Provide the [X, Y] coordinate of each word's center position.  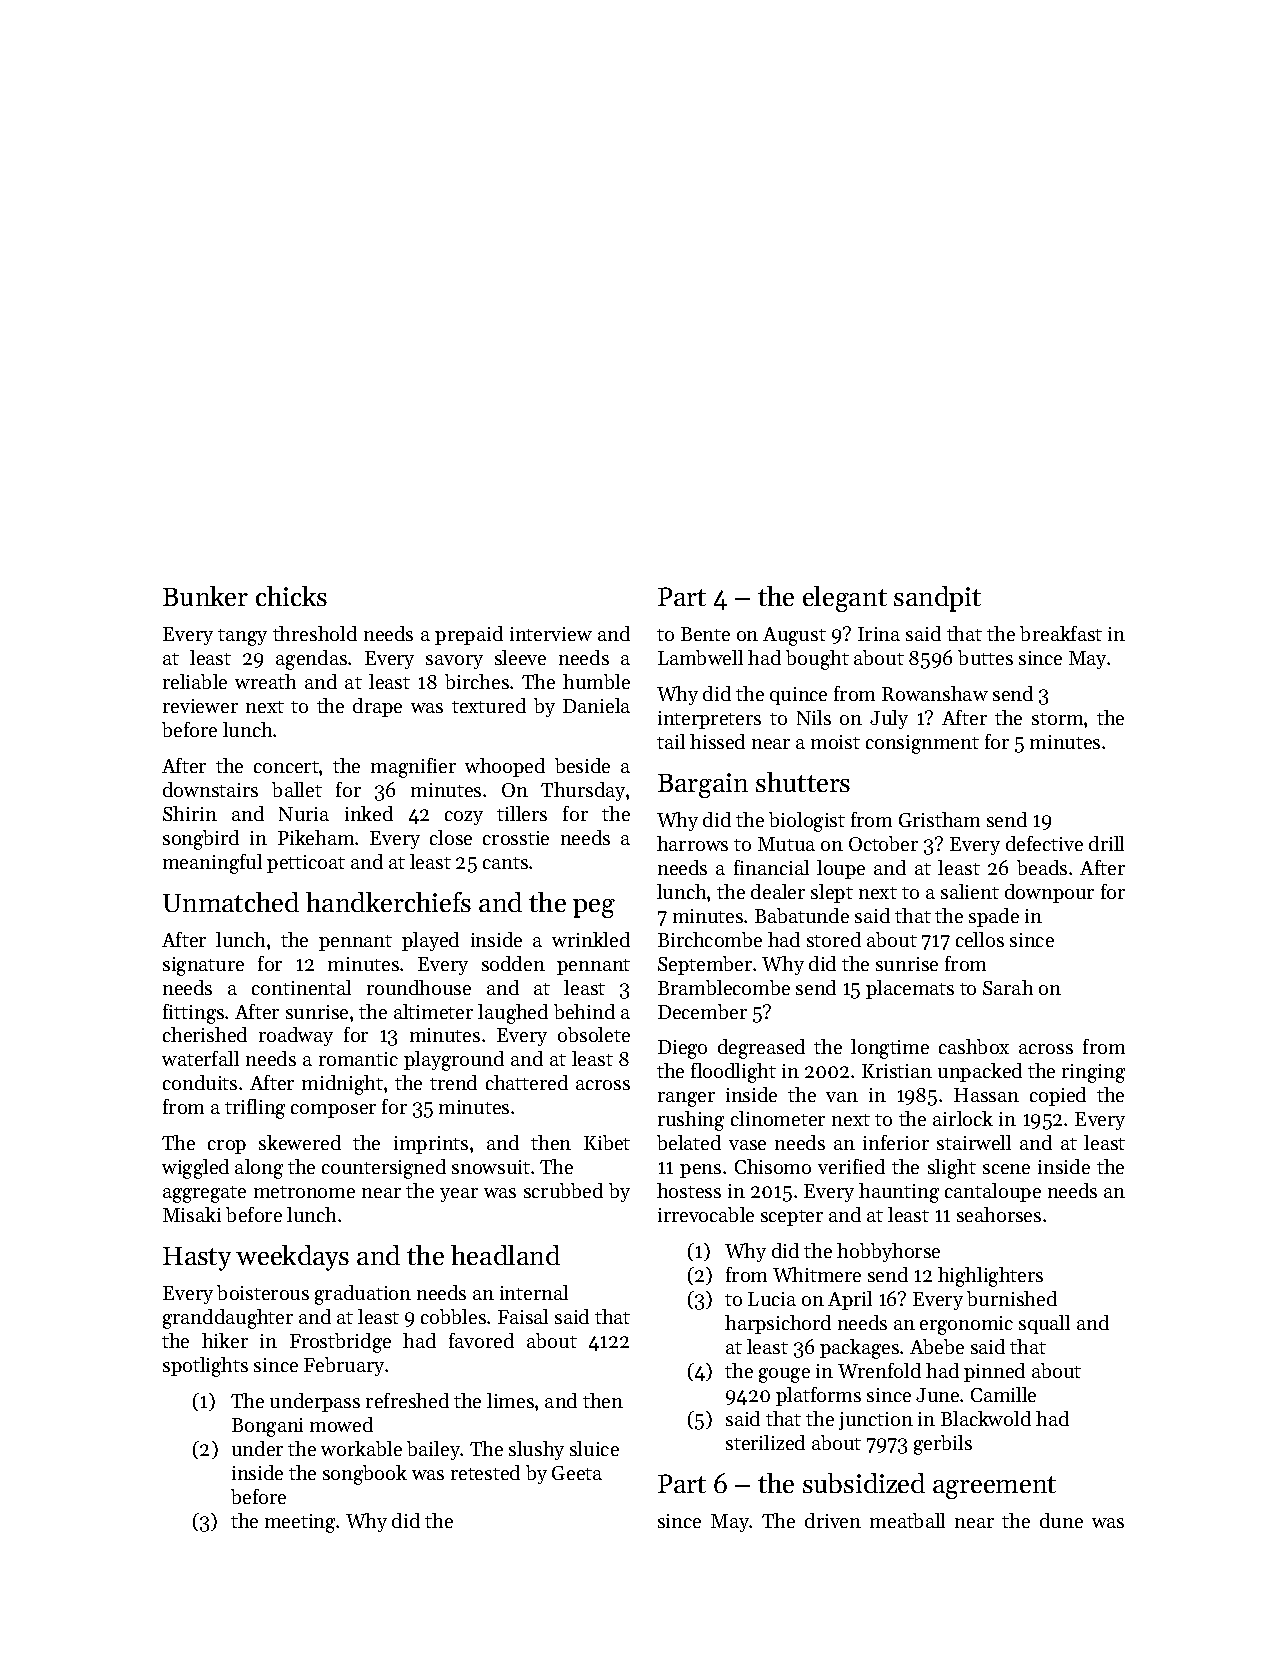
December [702, 1011]
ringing [1093, 1073]
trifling [255, 1109]
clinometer [778, 1118]
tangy [242, 637]
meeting [301, 1523]
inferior [896, 1142]
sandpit [937, 599]
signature [203, 966]
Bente [705, 634]
